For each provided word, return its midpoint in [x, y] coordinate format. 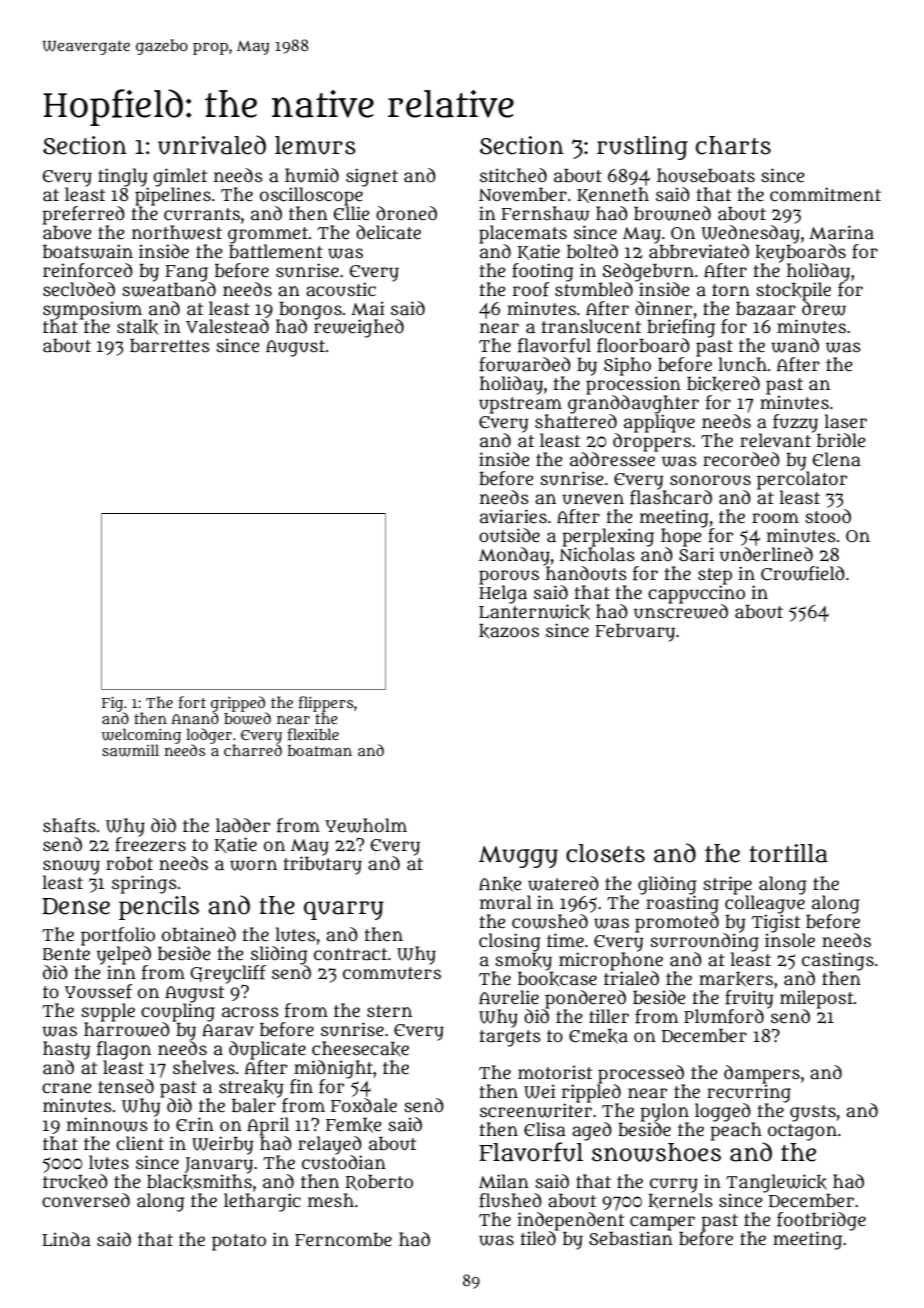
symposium [94, 310]
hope [681, 537]
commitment [825, 194]
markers [736, 979]
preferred [83, 215]
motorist [555, 1072]
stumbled [594, 289]
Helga [503, 594]
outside [509, 535]
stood [828, 516]
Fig [112, 704]
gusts [813, 1113]
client [140, 1143]
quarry [344, 910]
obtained [199, 934]
